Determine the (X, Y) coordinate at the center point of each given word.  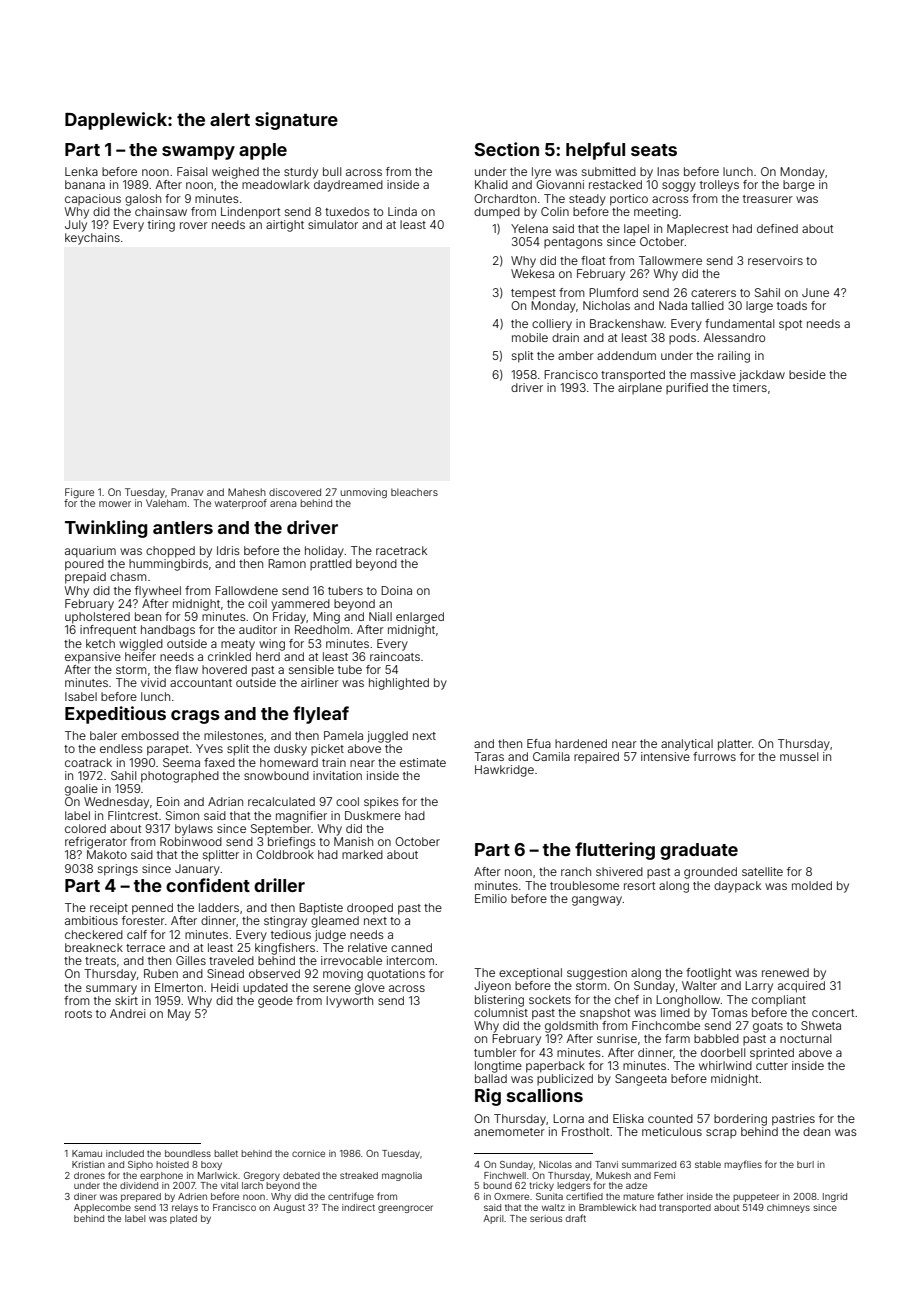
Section (506, 149)
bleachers (414, 492)
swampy (198, 153)
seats (654, 150)
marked (362, 854)
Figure (79, 493)
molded (812, 885)
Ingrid (835, 1197)
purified (687, 388)
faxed (219, 762)
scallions (545, 1095)
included (125, 1153)
